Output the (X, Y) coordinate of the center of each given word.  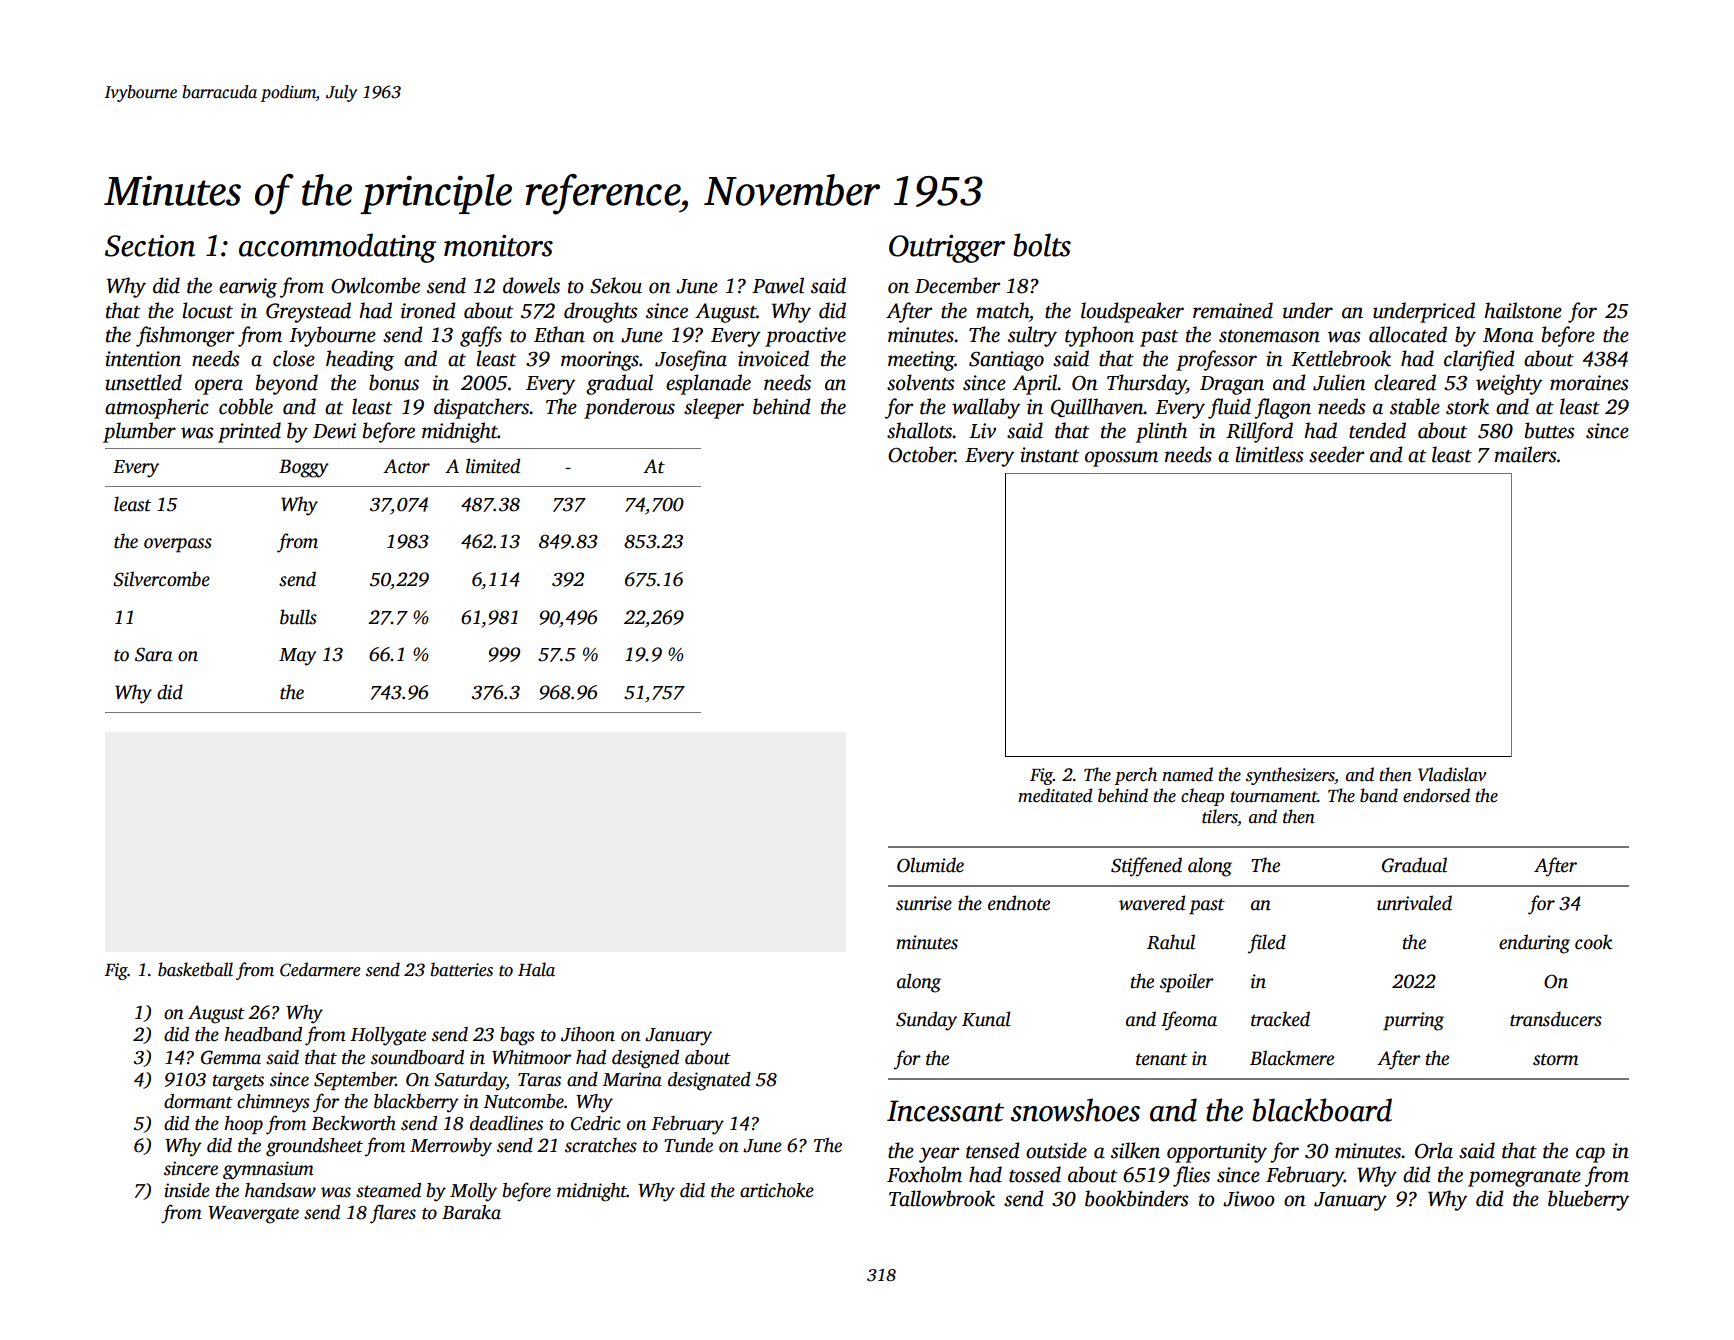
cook (1593, 942)
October (921, 454)
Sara (154, 654)
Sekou (616, 285)
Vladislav (1452, 774)
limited (493, 466)
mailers (1525, 454)
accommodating (338, 248)
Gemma (231, 1057)
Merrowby (451, 1147)
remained (1233, 310)
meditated (1055, 795)
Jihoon (588, 1034)
